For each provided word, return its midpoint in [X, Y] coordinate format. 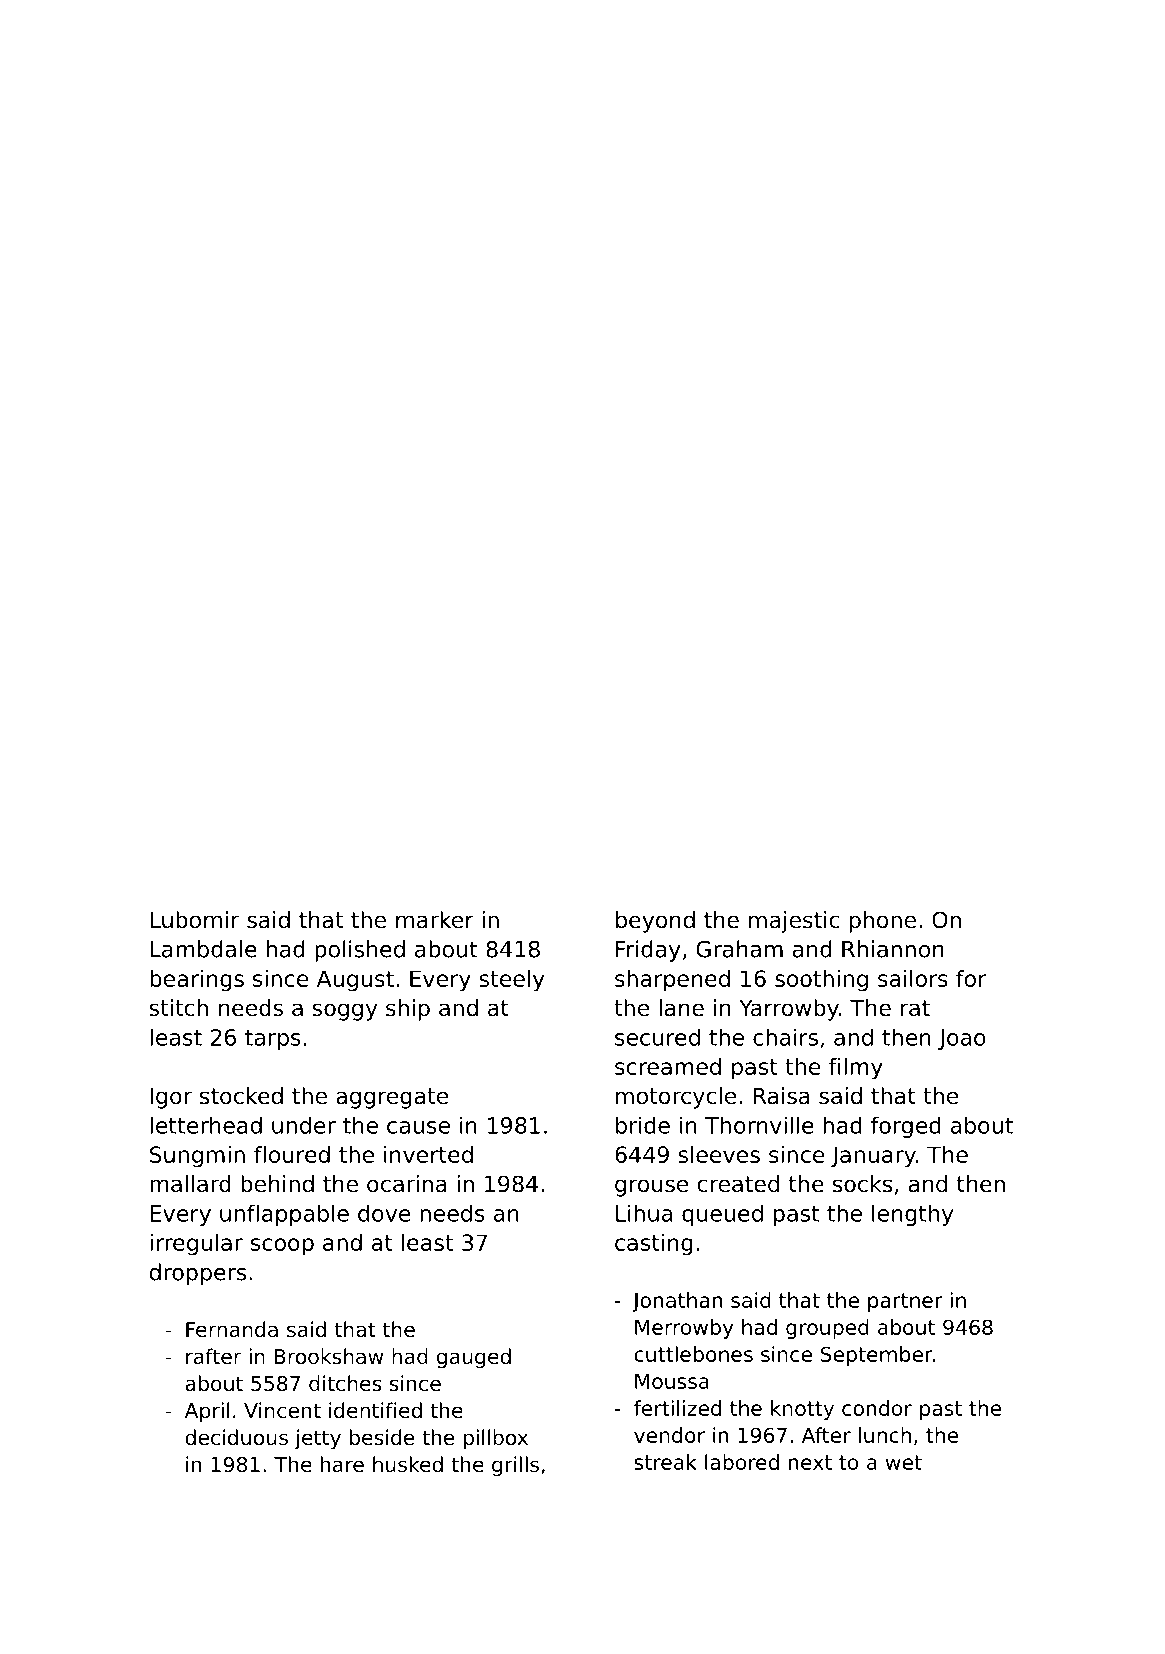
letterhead [206, 1125]
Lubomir [194, 920]
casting [654, 1245]
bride [643, 1125]
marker [435, 920]
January [873, 1157]
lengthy [912, 1215]
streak [665, 1462]
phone [883, 922]
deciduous [236, 1437]
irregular [196, 1245]
